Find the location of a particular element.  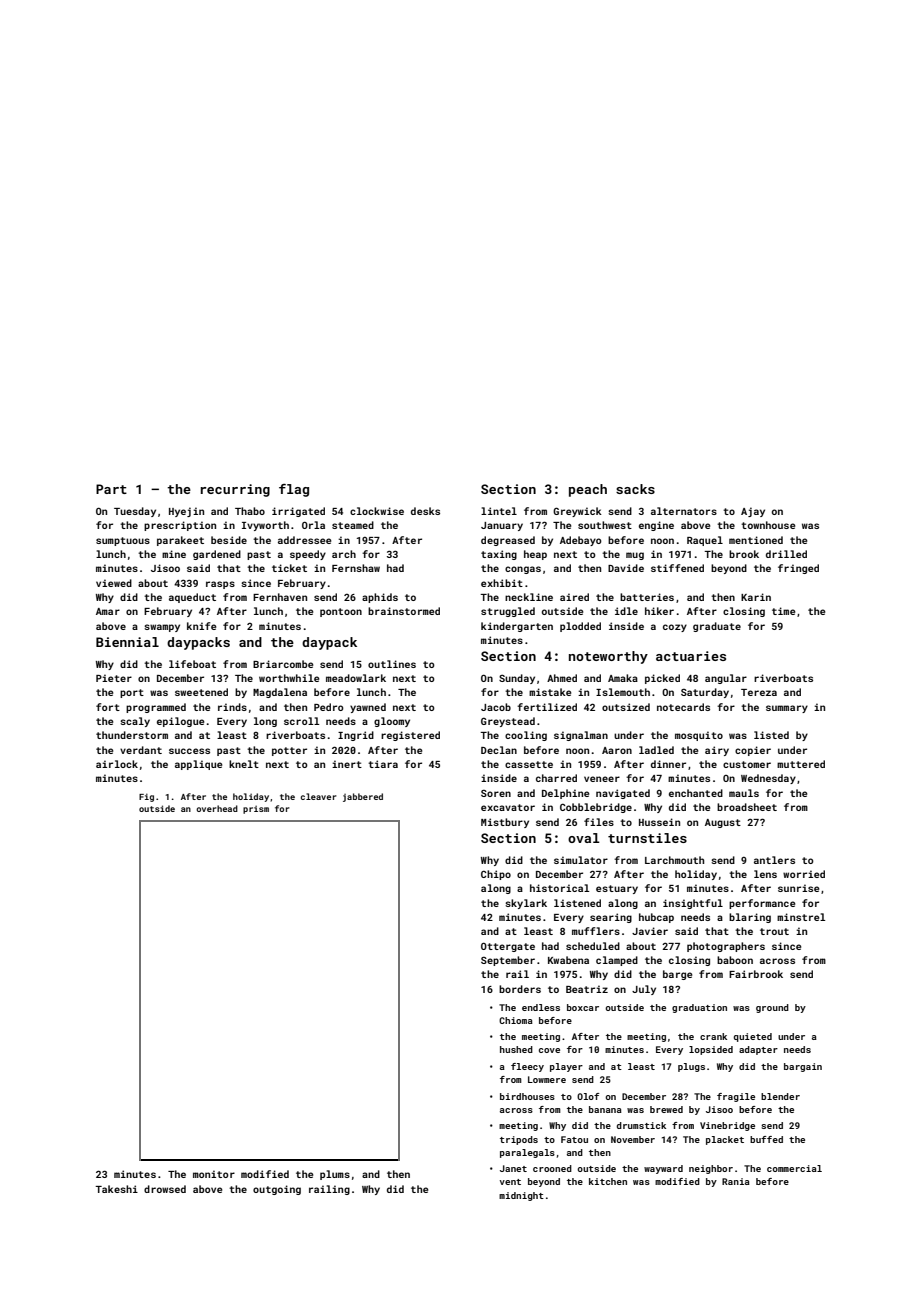

monitor is located at coordinates (214, 1174).
